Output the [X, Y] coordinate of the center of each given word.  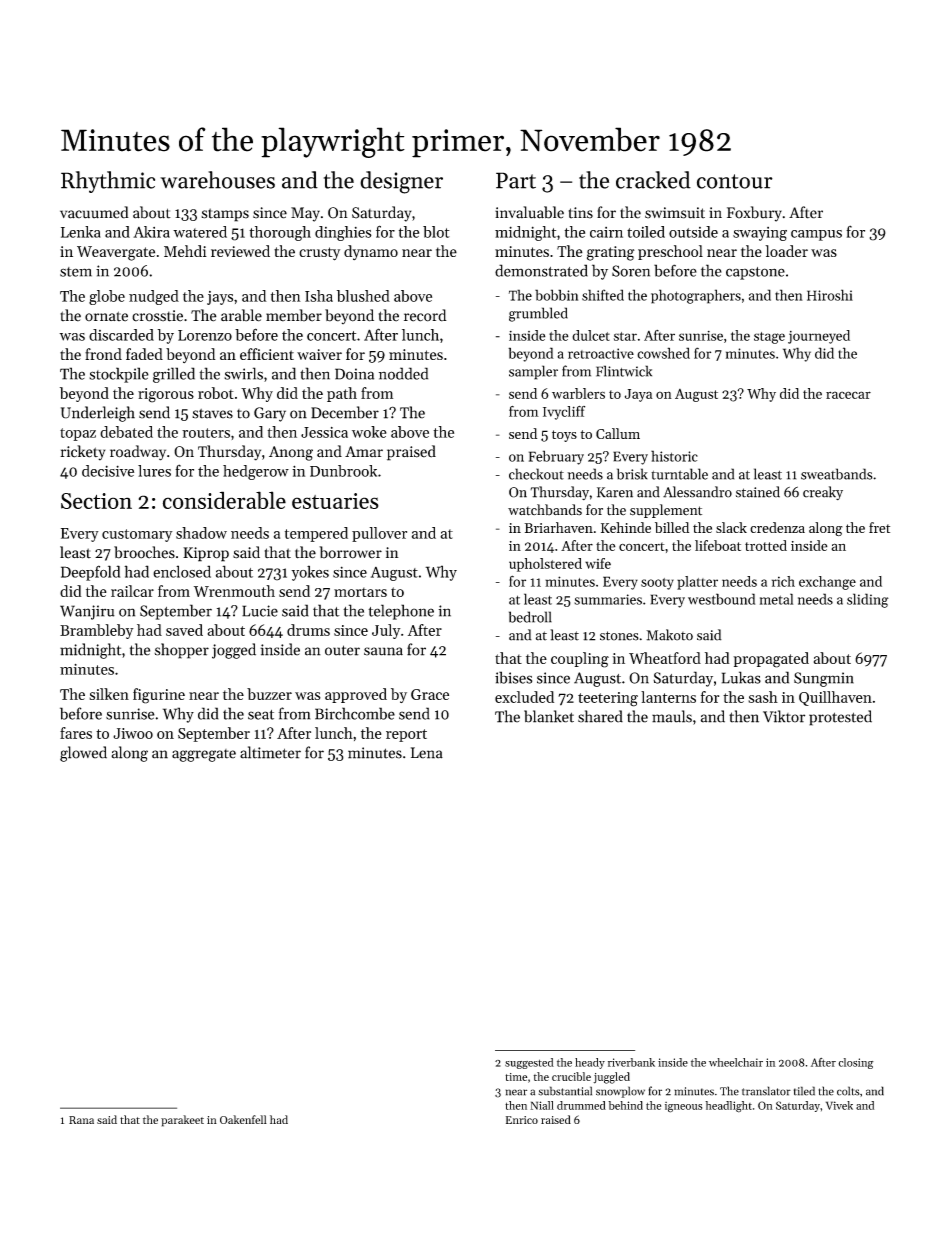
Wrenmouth [234, 591]
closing [856, 1063]
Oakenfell [243, 1119]
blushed [363, 296]
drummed [581, 1105]
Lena [427, 753]
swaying [760, 234]
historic [674, 456]
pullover [379, 534]
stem [76, 272]
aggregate [204, 755]
